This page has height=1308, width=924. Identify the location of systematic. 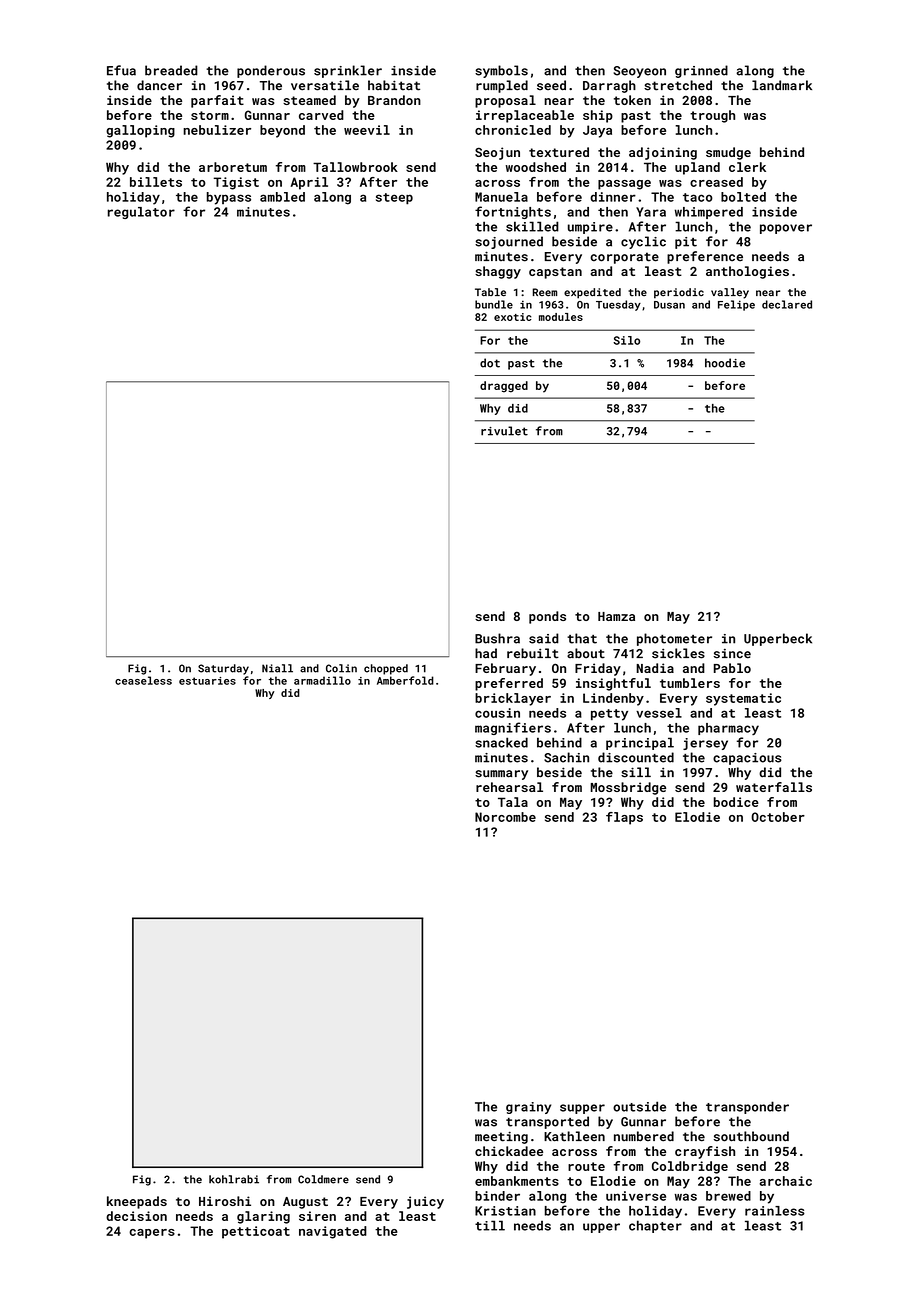
(743, 699).
